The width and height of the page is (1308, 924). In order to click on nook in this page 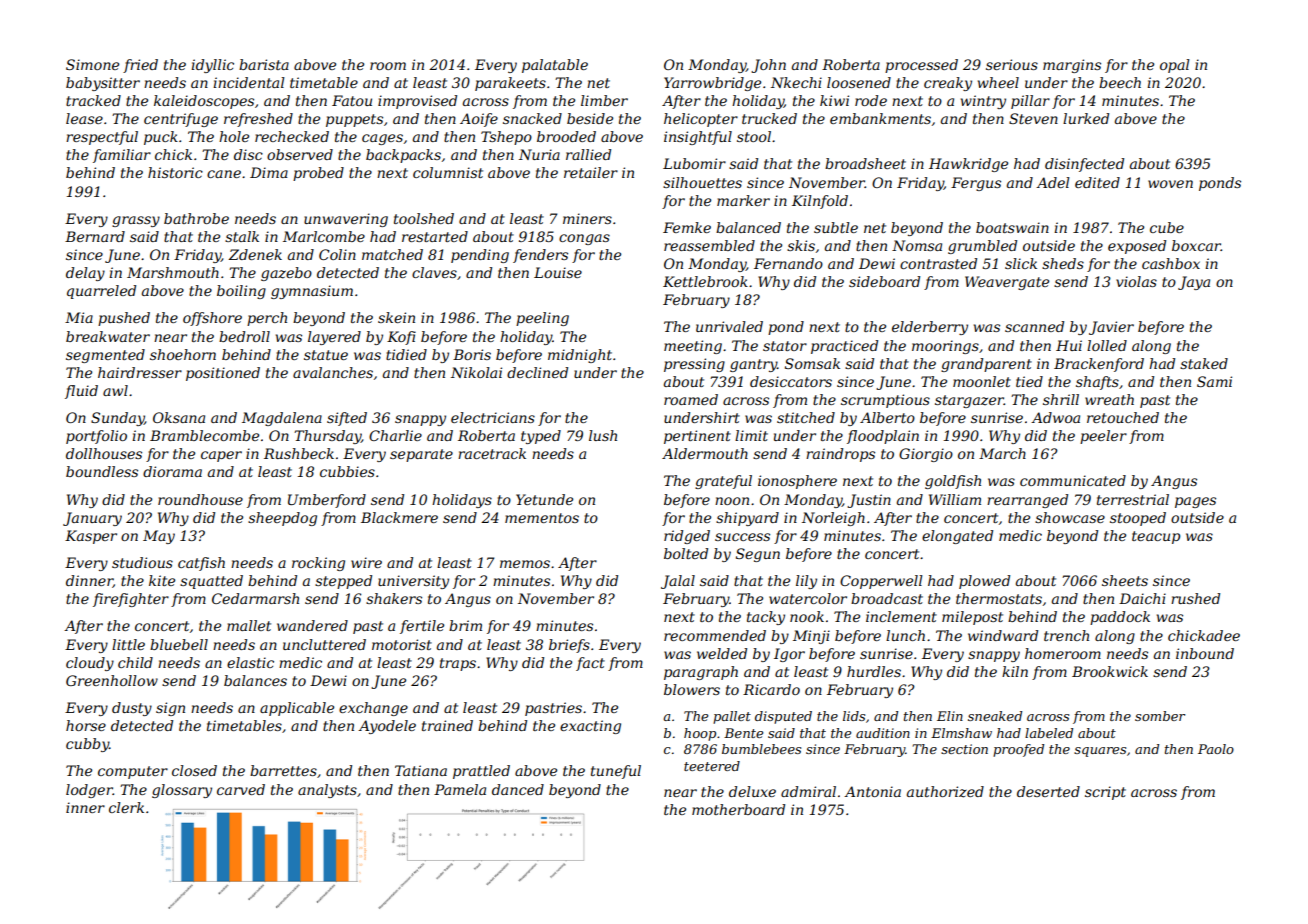, I will do `click(807, 616)`.
